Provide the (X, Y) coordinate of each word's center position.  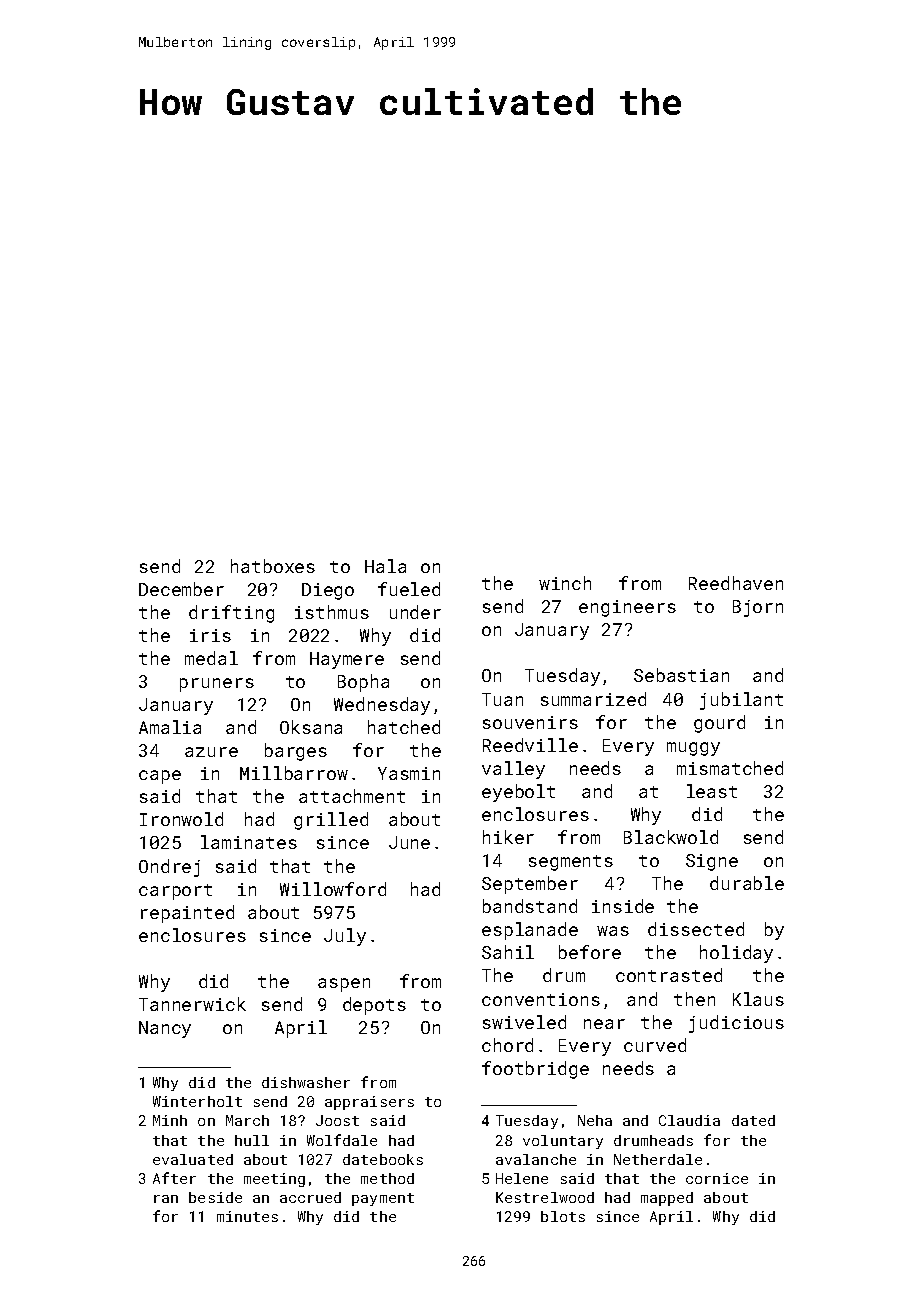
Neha (595, 1120)
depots (374, 1006)
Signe (712, 862)
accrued (310, 1197)
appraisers (369, 1103)
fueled (409, 589)
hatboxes (273, 566)
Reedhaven (736, 583)
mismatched (730, 768)
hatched (404, 727)
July (345, 937)
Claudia (689, 1120)
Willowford (333, 889)
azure (211, 752)
